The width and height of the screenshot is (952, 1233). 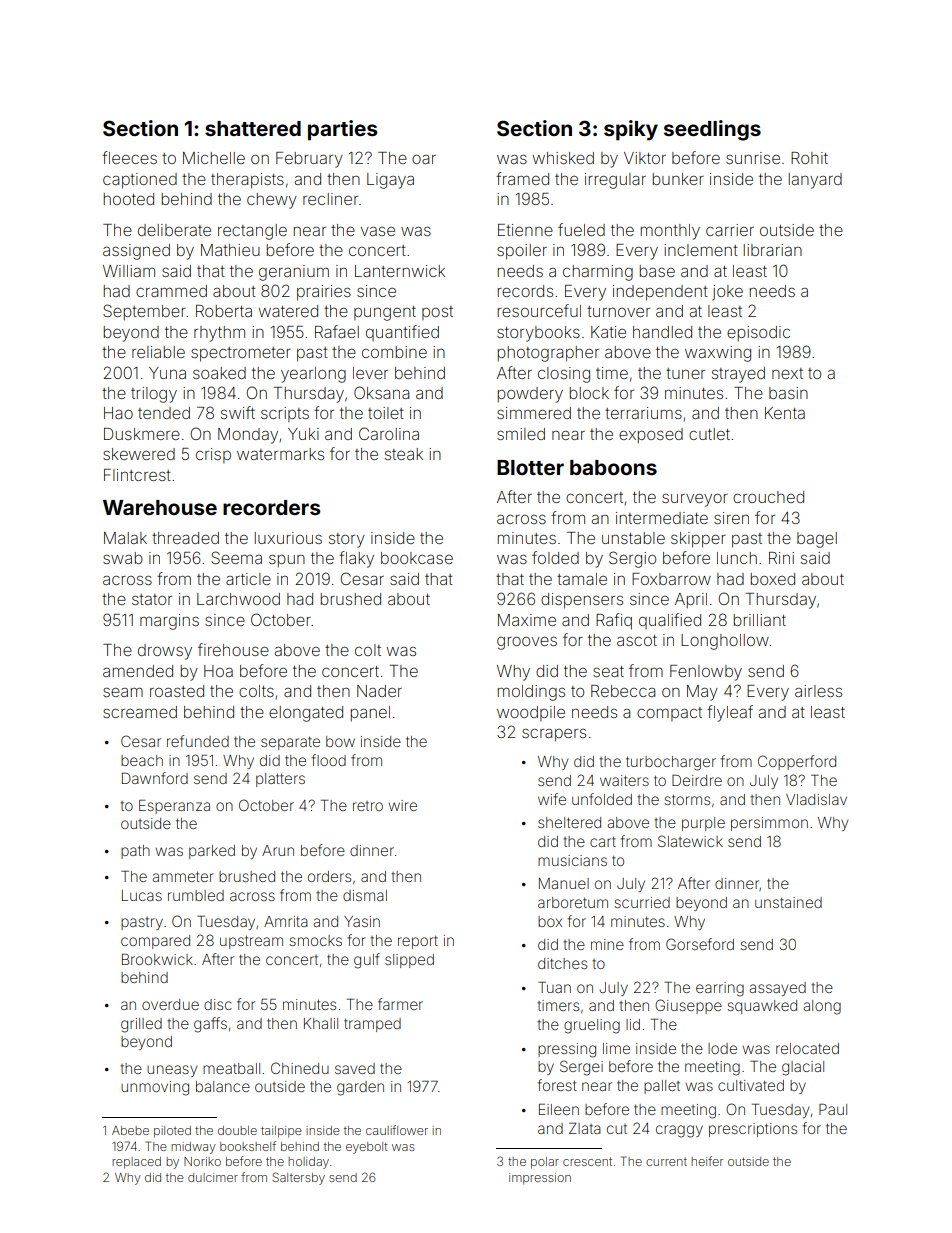 I want to click on cauliflower, so click(x=397, y=1130).
